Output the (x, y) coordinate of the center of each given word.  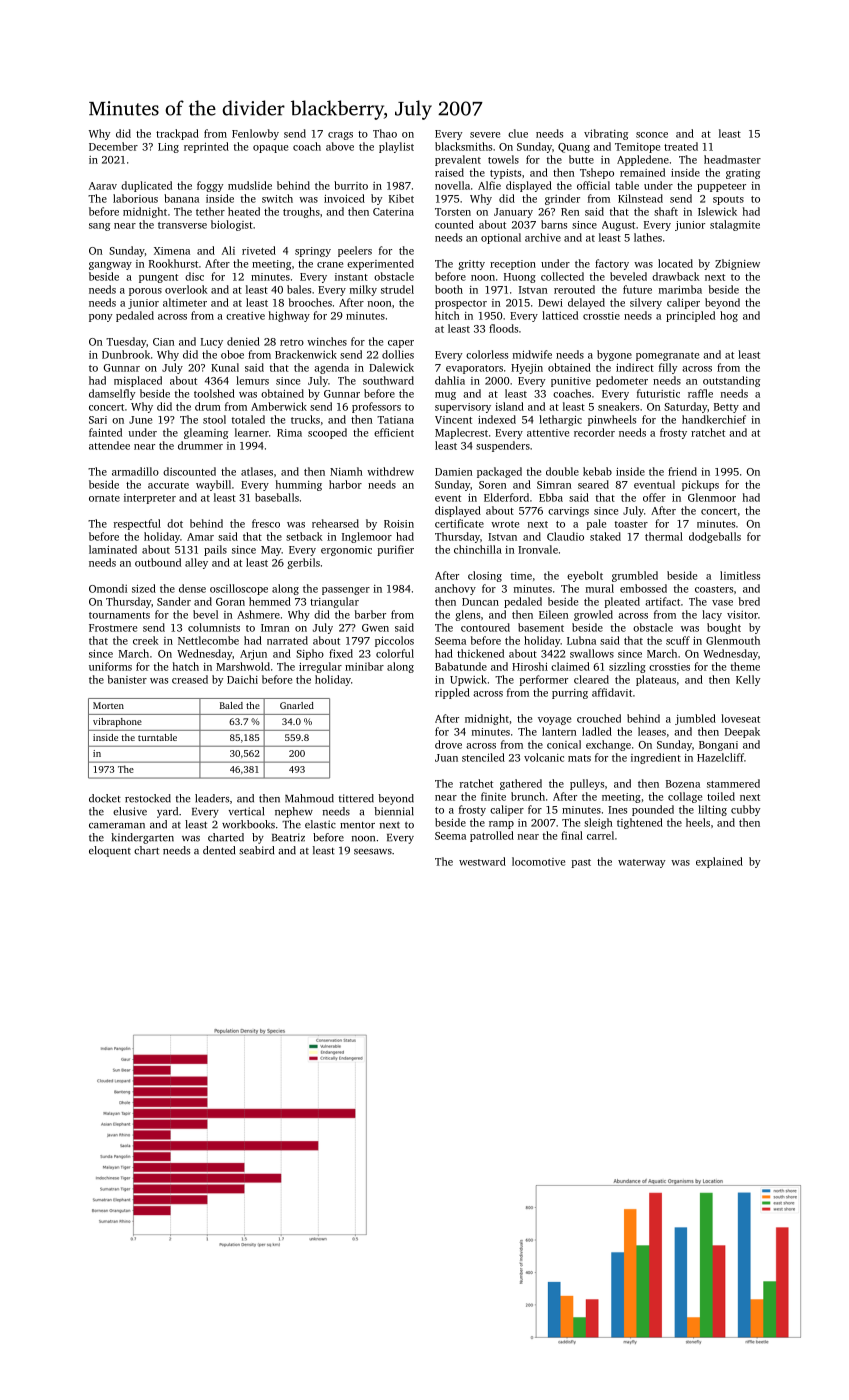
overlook (186, 289)
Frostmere (113, 628)
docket (105, 798)
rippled (452, 693)
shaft (666, 211)
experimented (380, 264)
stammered (733, 783)
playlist (396, 147)
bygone (614, 355)
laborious (135, 198)
